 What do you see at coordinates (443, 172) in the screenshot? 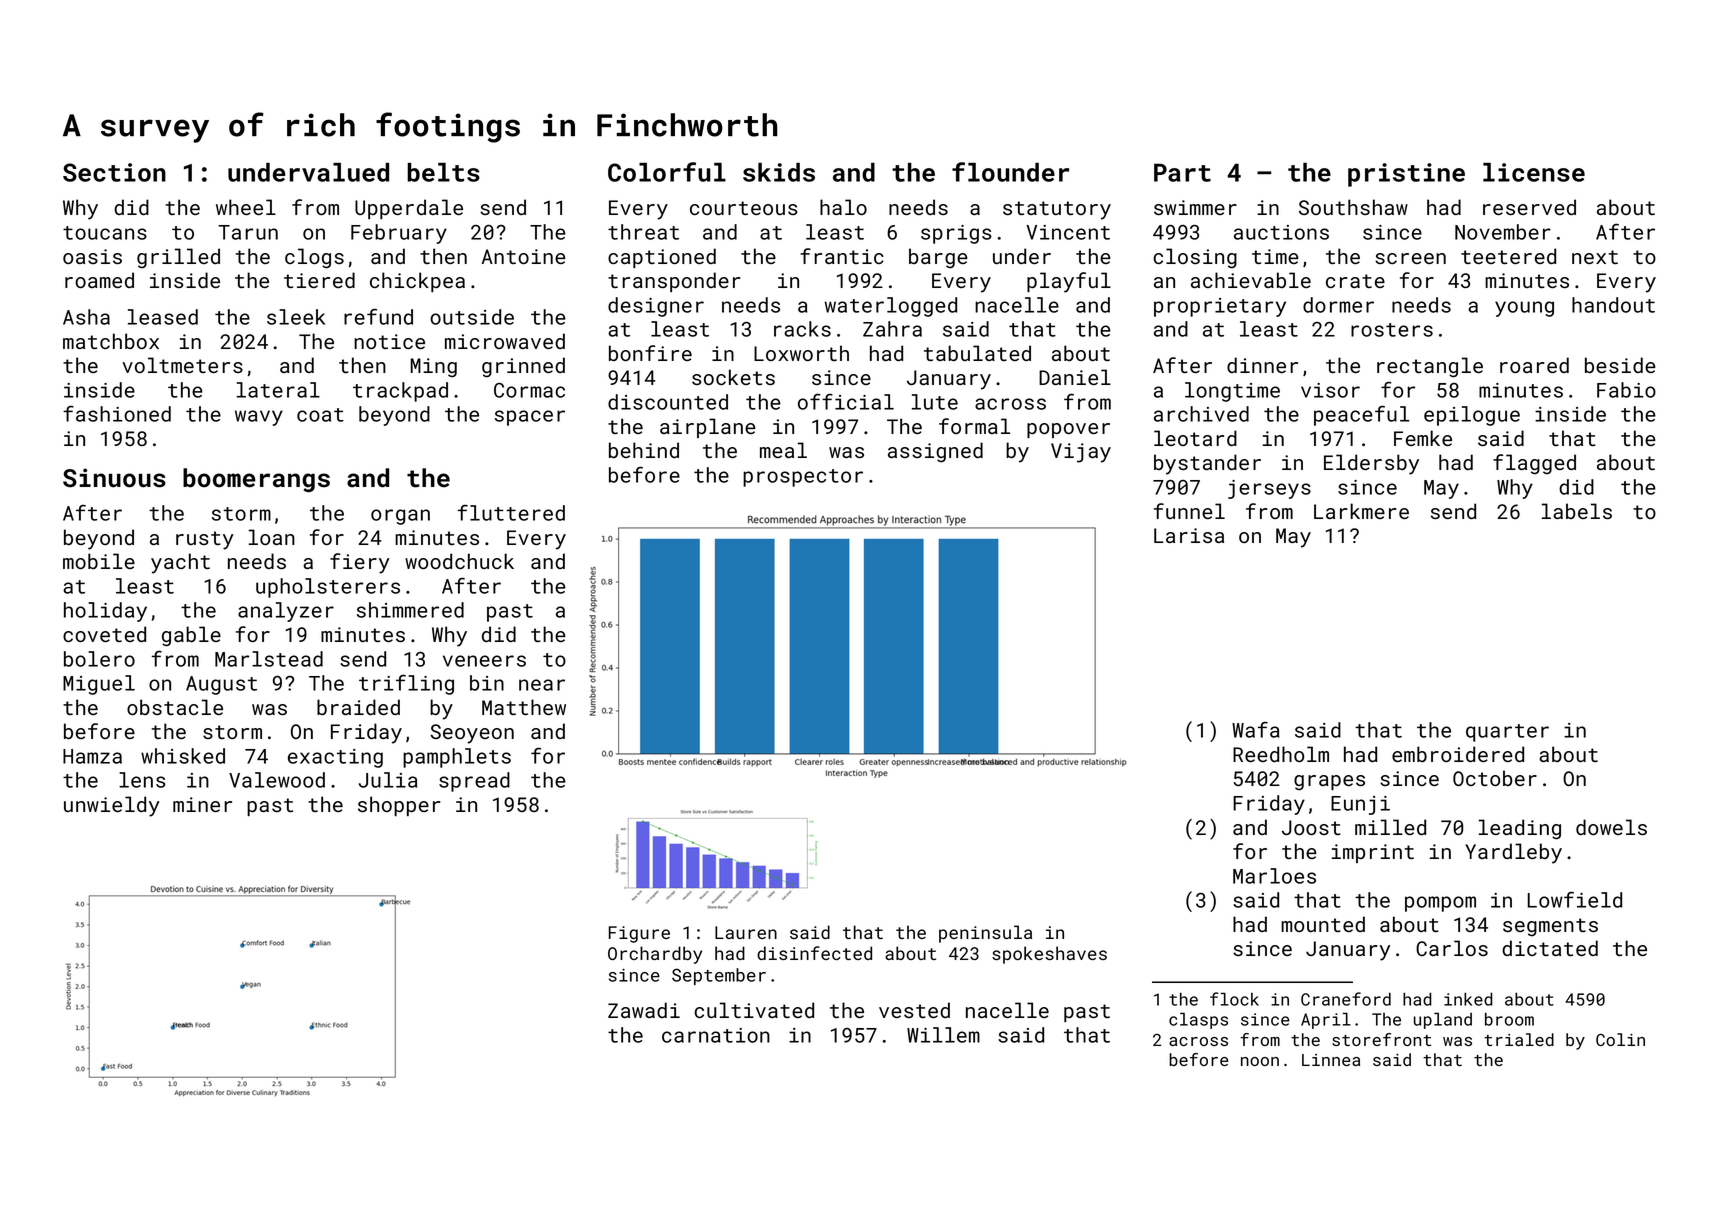
I see `belts` at bounding box center [443, 172].
